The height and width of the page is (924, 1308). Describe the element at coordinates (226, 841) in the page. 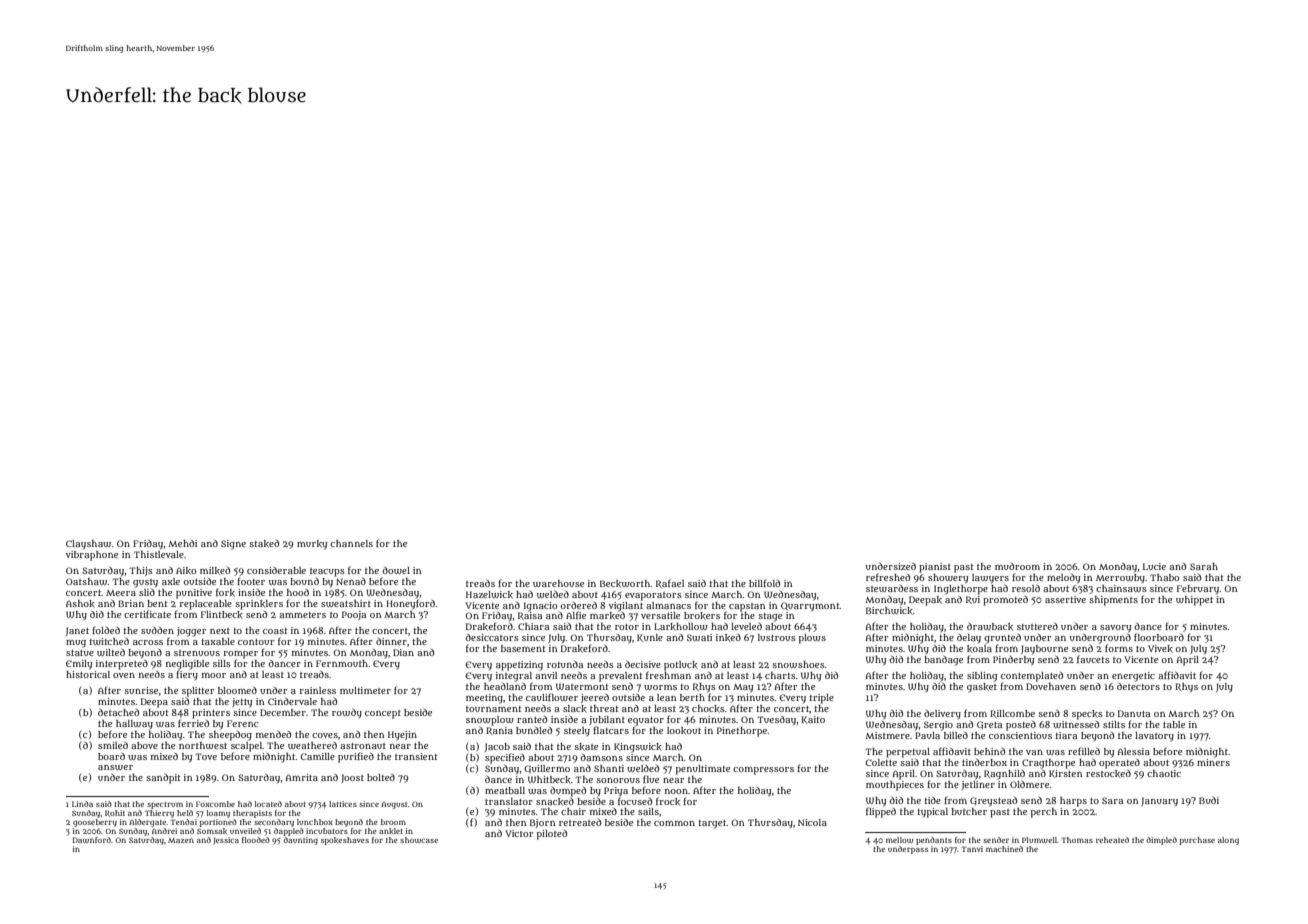

I see `Jessica` at that location.
